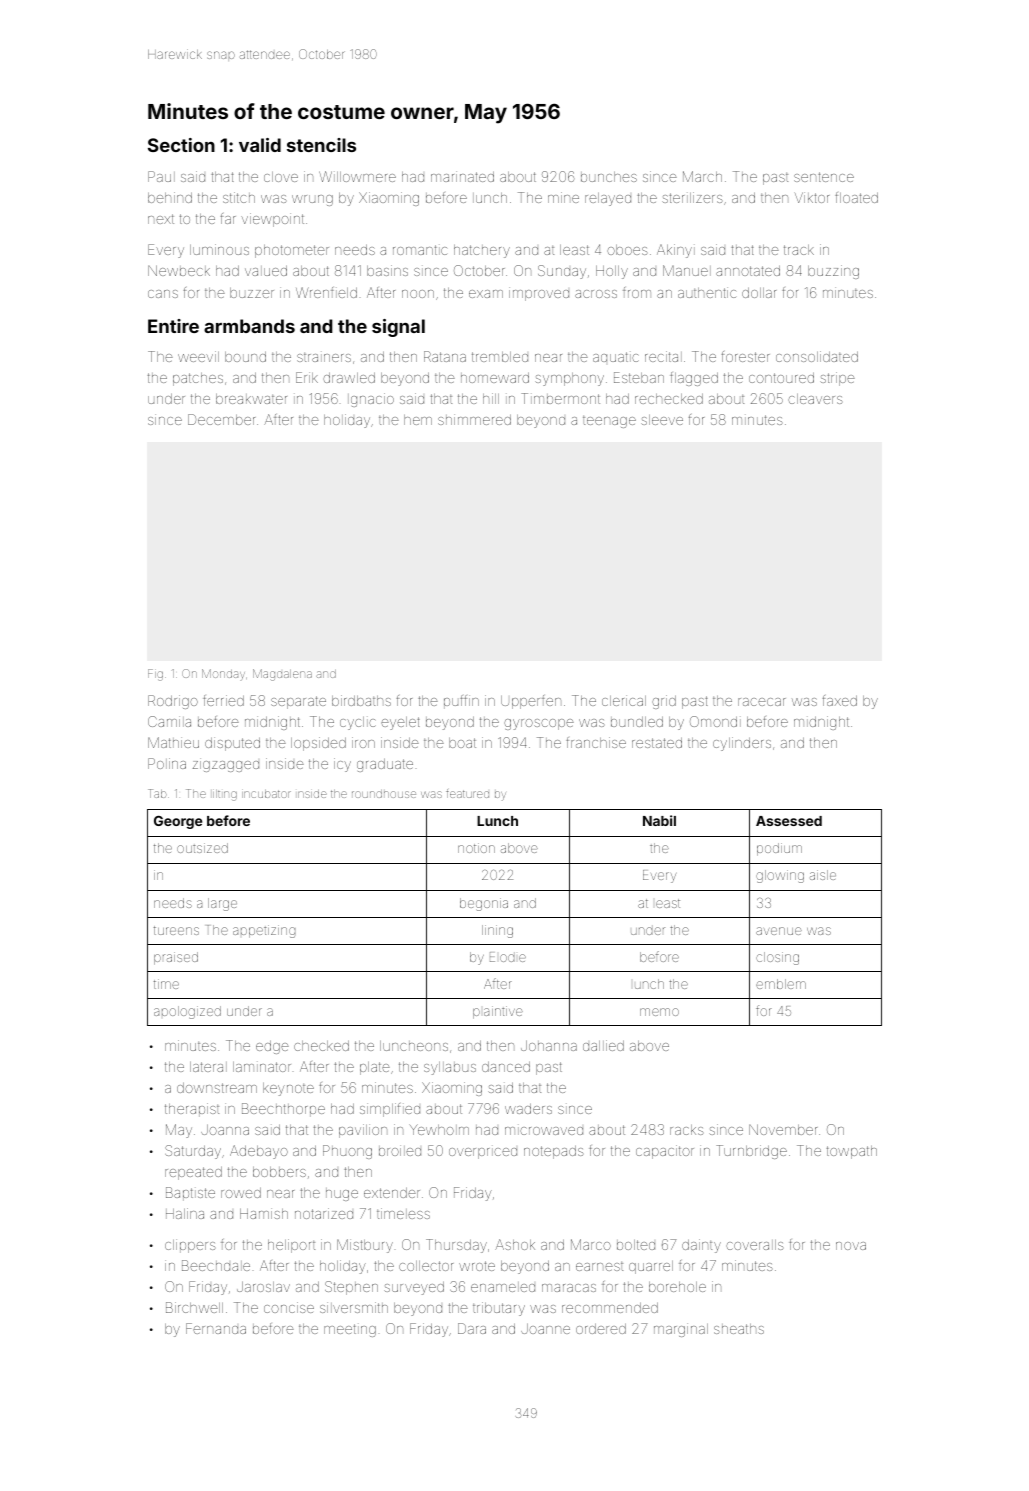 Image resolution: width=1029 pixels, height=1491 pixels. What do you see at coordinates (181, 145) in the page?
I see `Section` at bounding box center [181, 145].
